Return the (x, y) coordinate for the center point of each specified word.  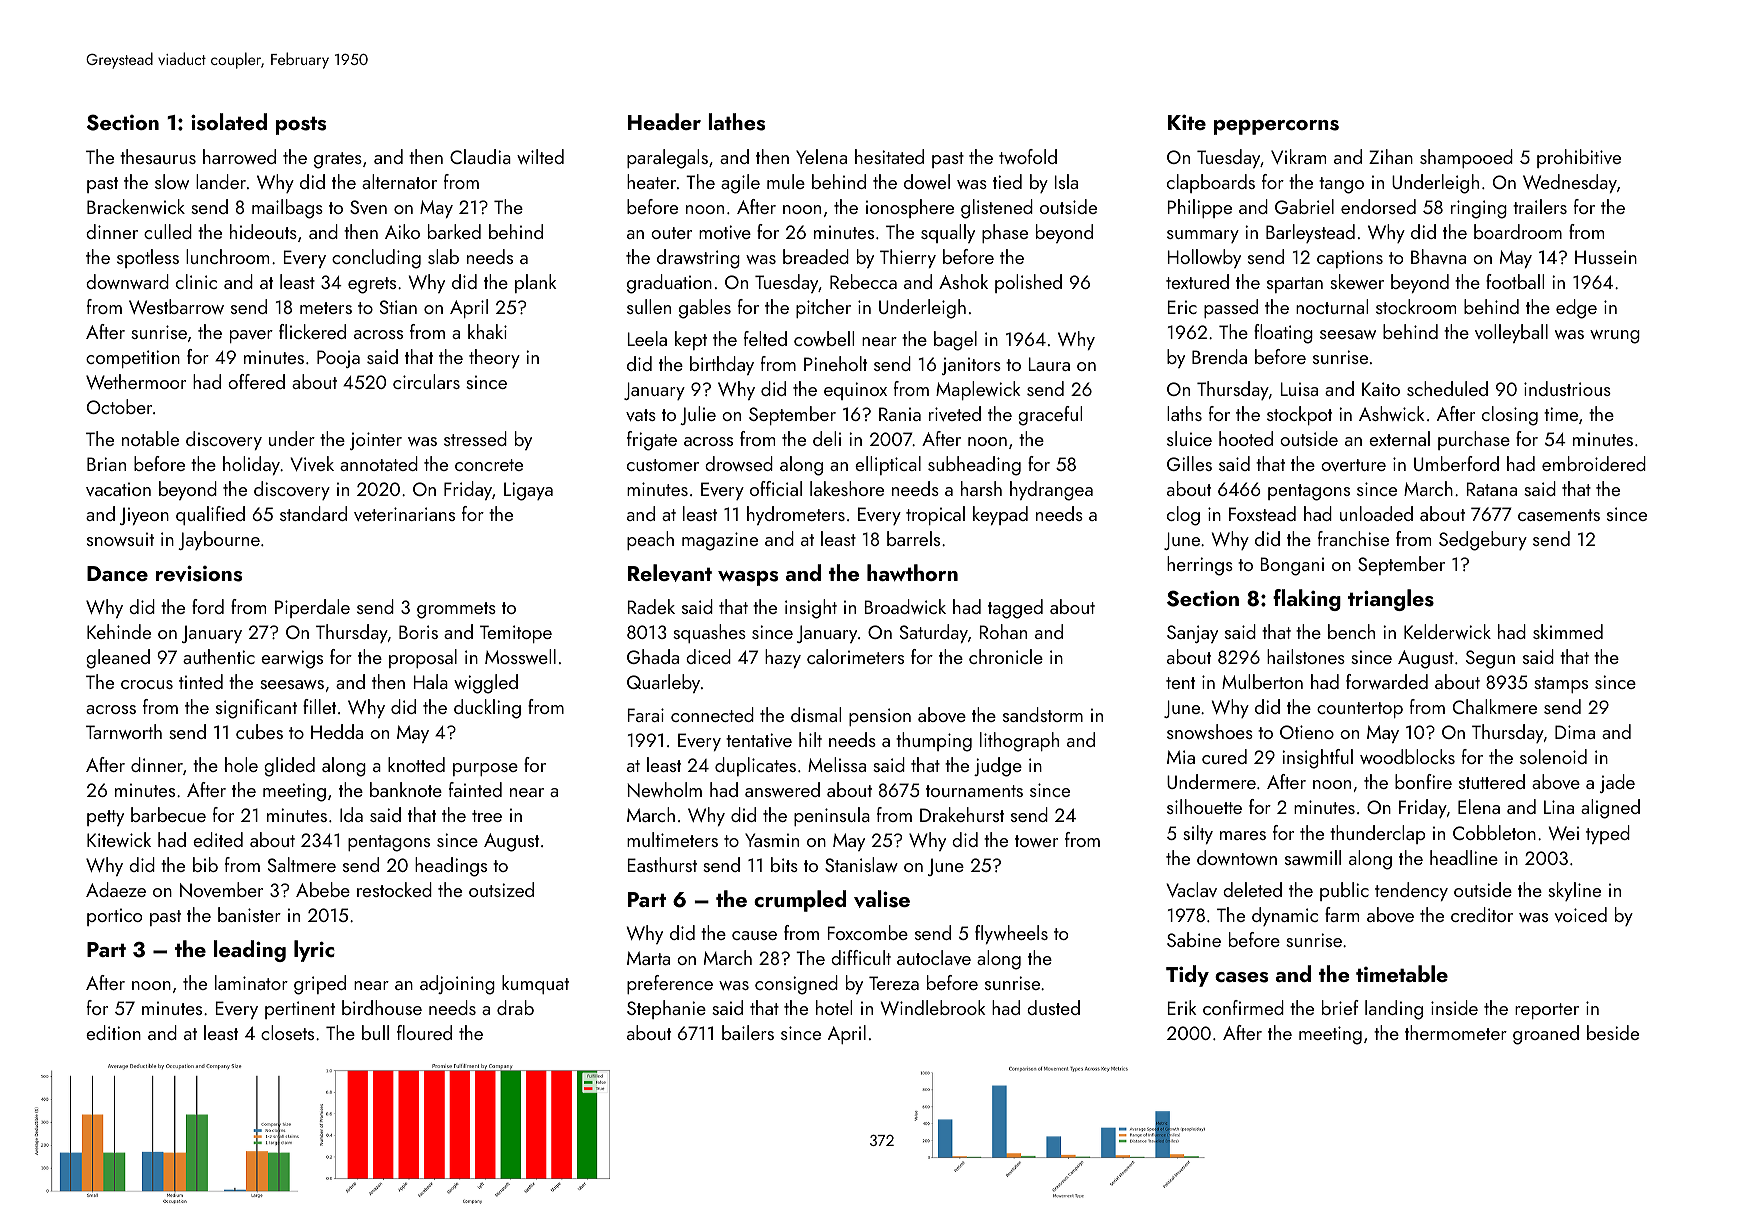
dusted (1053, 1007)
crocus (147, 684)
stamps (1561, 685)
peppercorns (1276, 127)
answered (782, 789)
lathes (736, 122)
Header (664, 121)
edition (113, 1032)
